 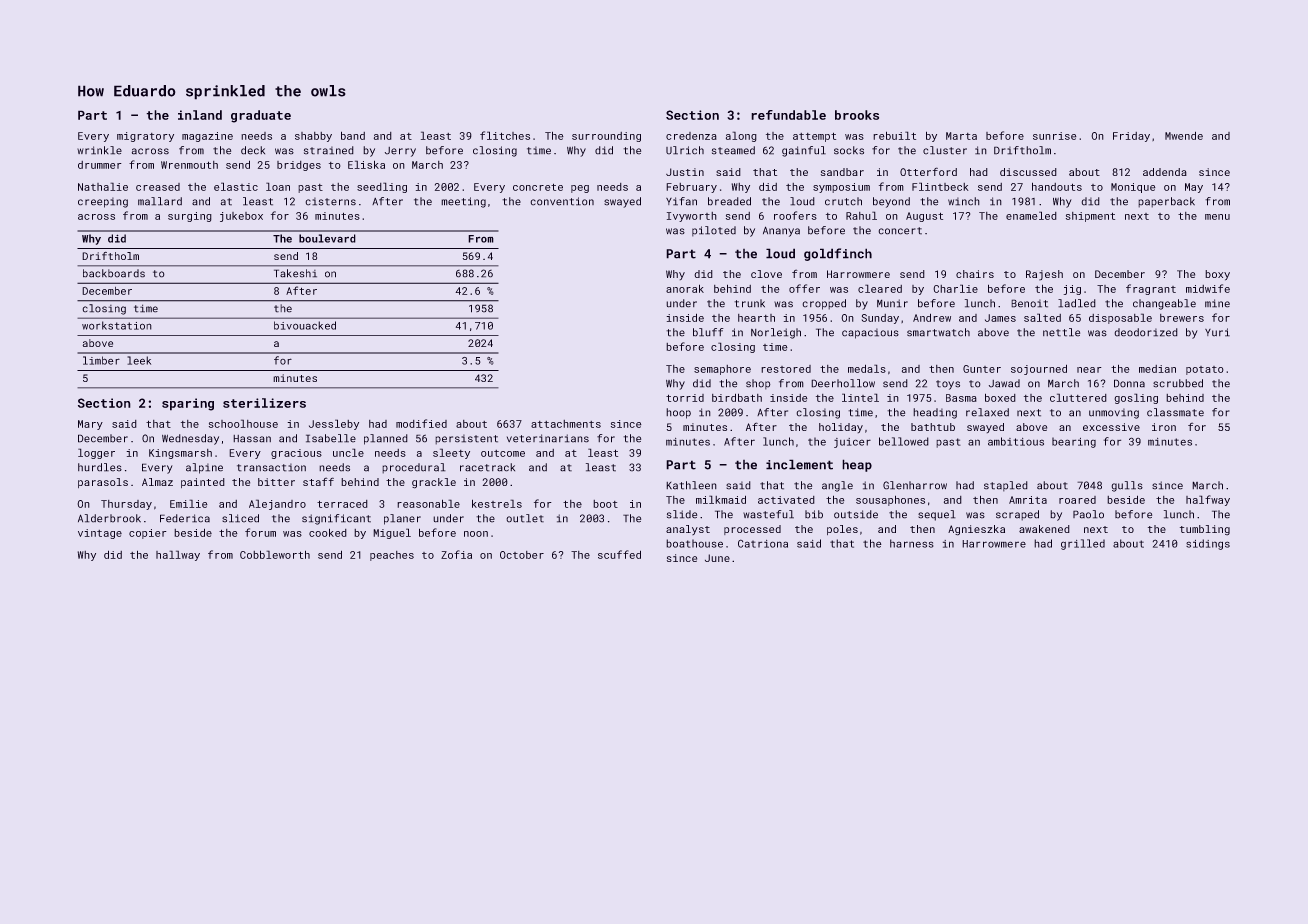 I want to click on Thursday, so click(x=126, y=505).
